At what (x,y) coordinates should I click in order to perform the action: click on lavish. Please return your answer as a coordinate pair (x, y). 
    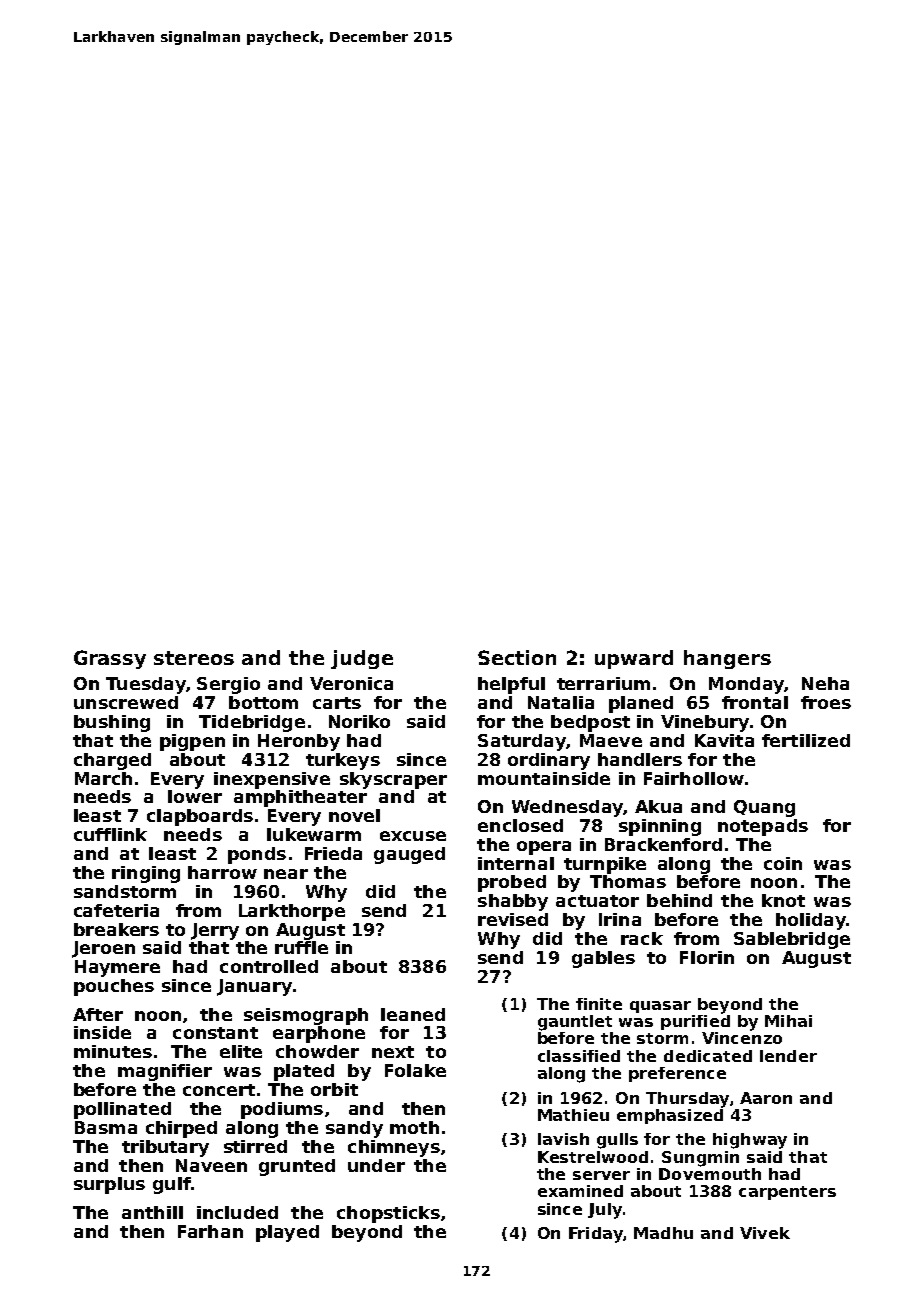
    Looking at the image, I should click on (563, 1139).
